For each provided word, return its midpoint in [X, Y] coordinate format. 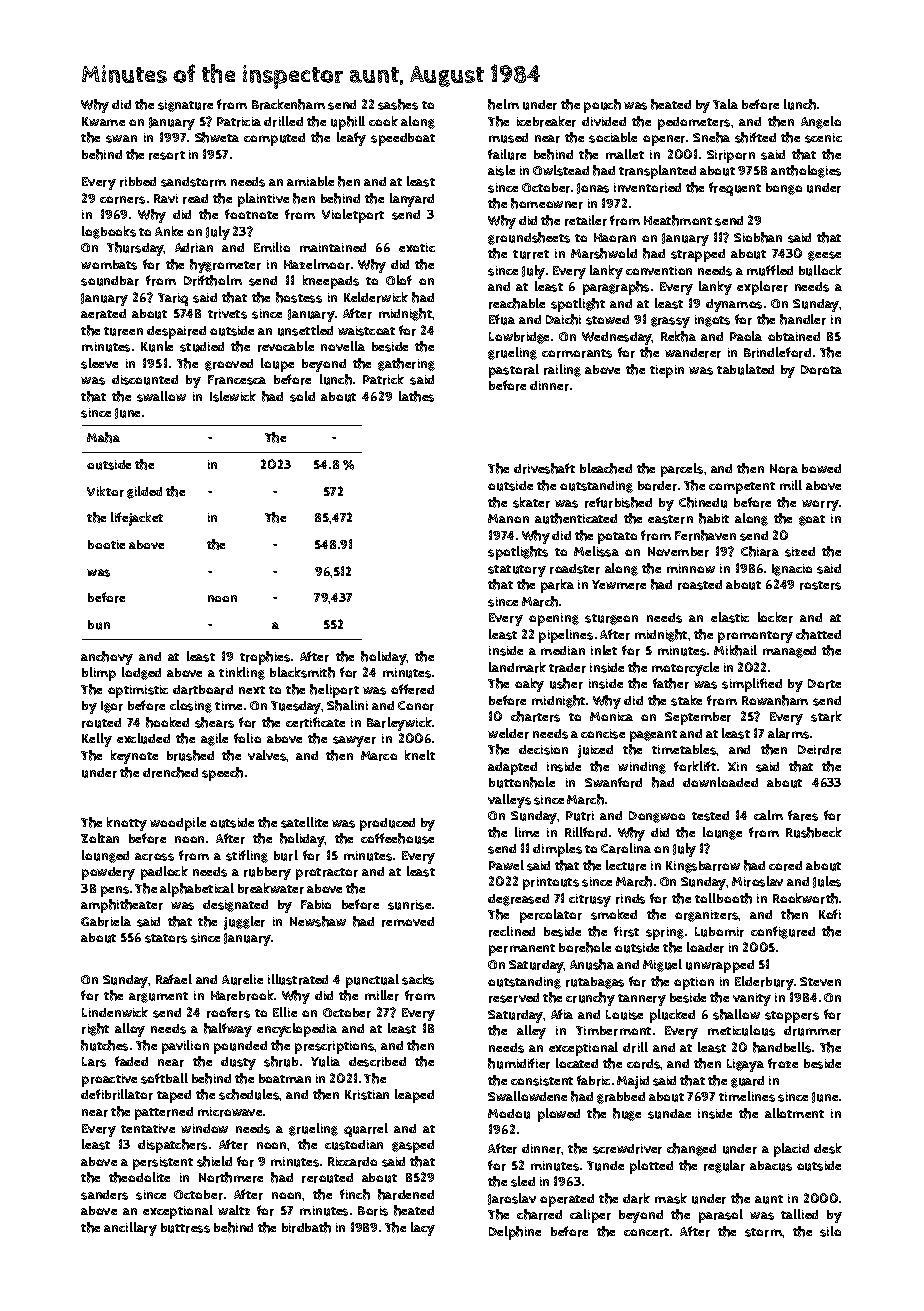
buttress [185, 1228]
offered [412, 689]
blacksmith [302, 672]
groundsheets [529, 238]
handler [803, 319]
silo [830, 1231]
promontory [755, 637]
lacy [423, 1229]
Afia [562, 1014]
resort [167, 155]
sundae [669, 1114]
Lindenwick [115, 1012]
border [657, 486]
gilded [144, 492]
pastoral [514, 371]
